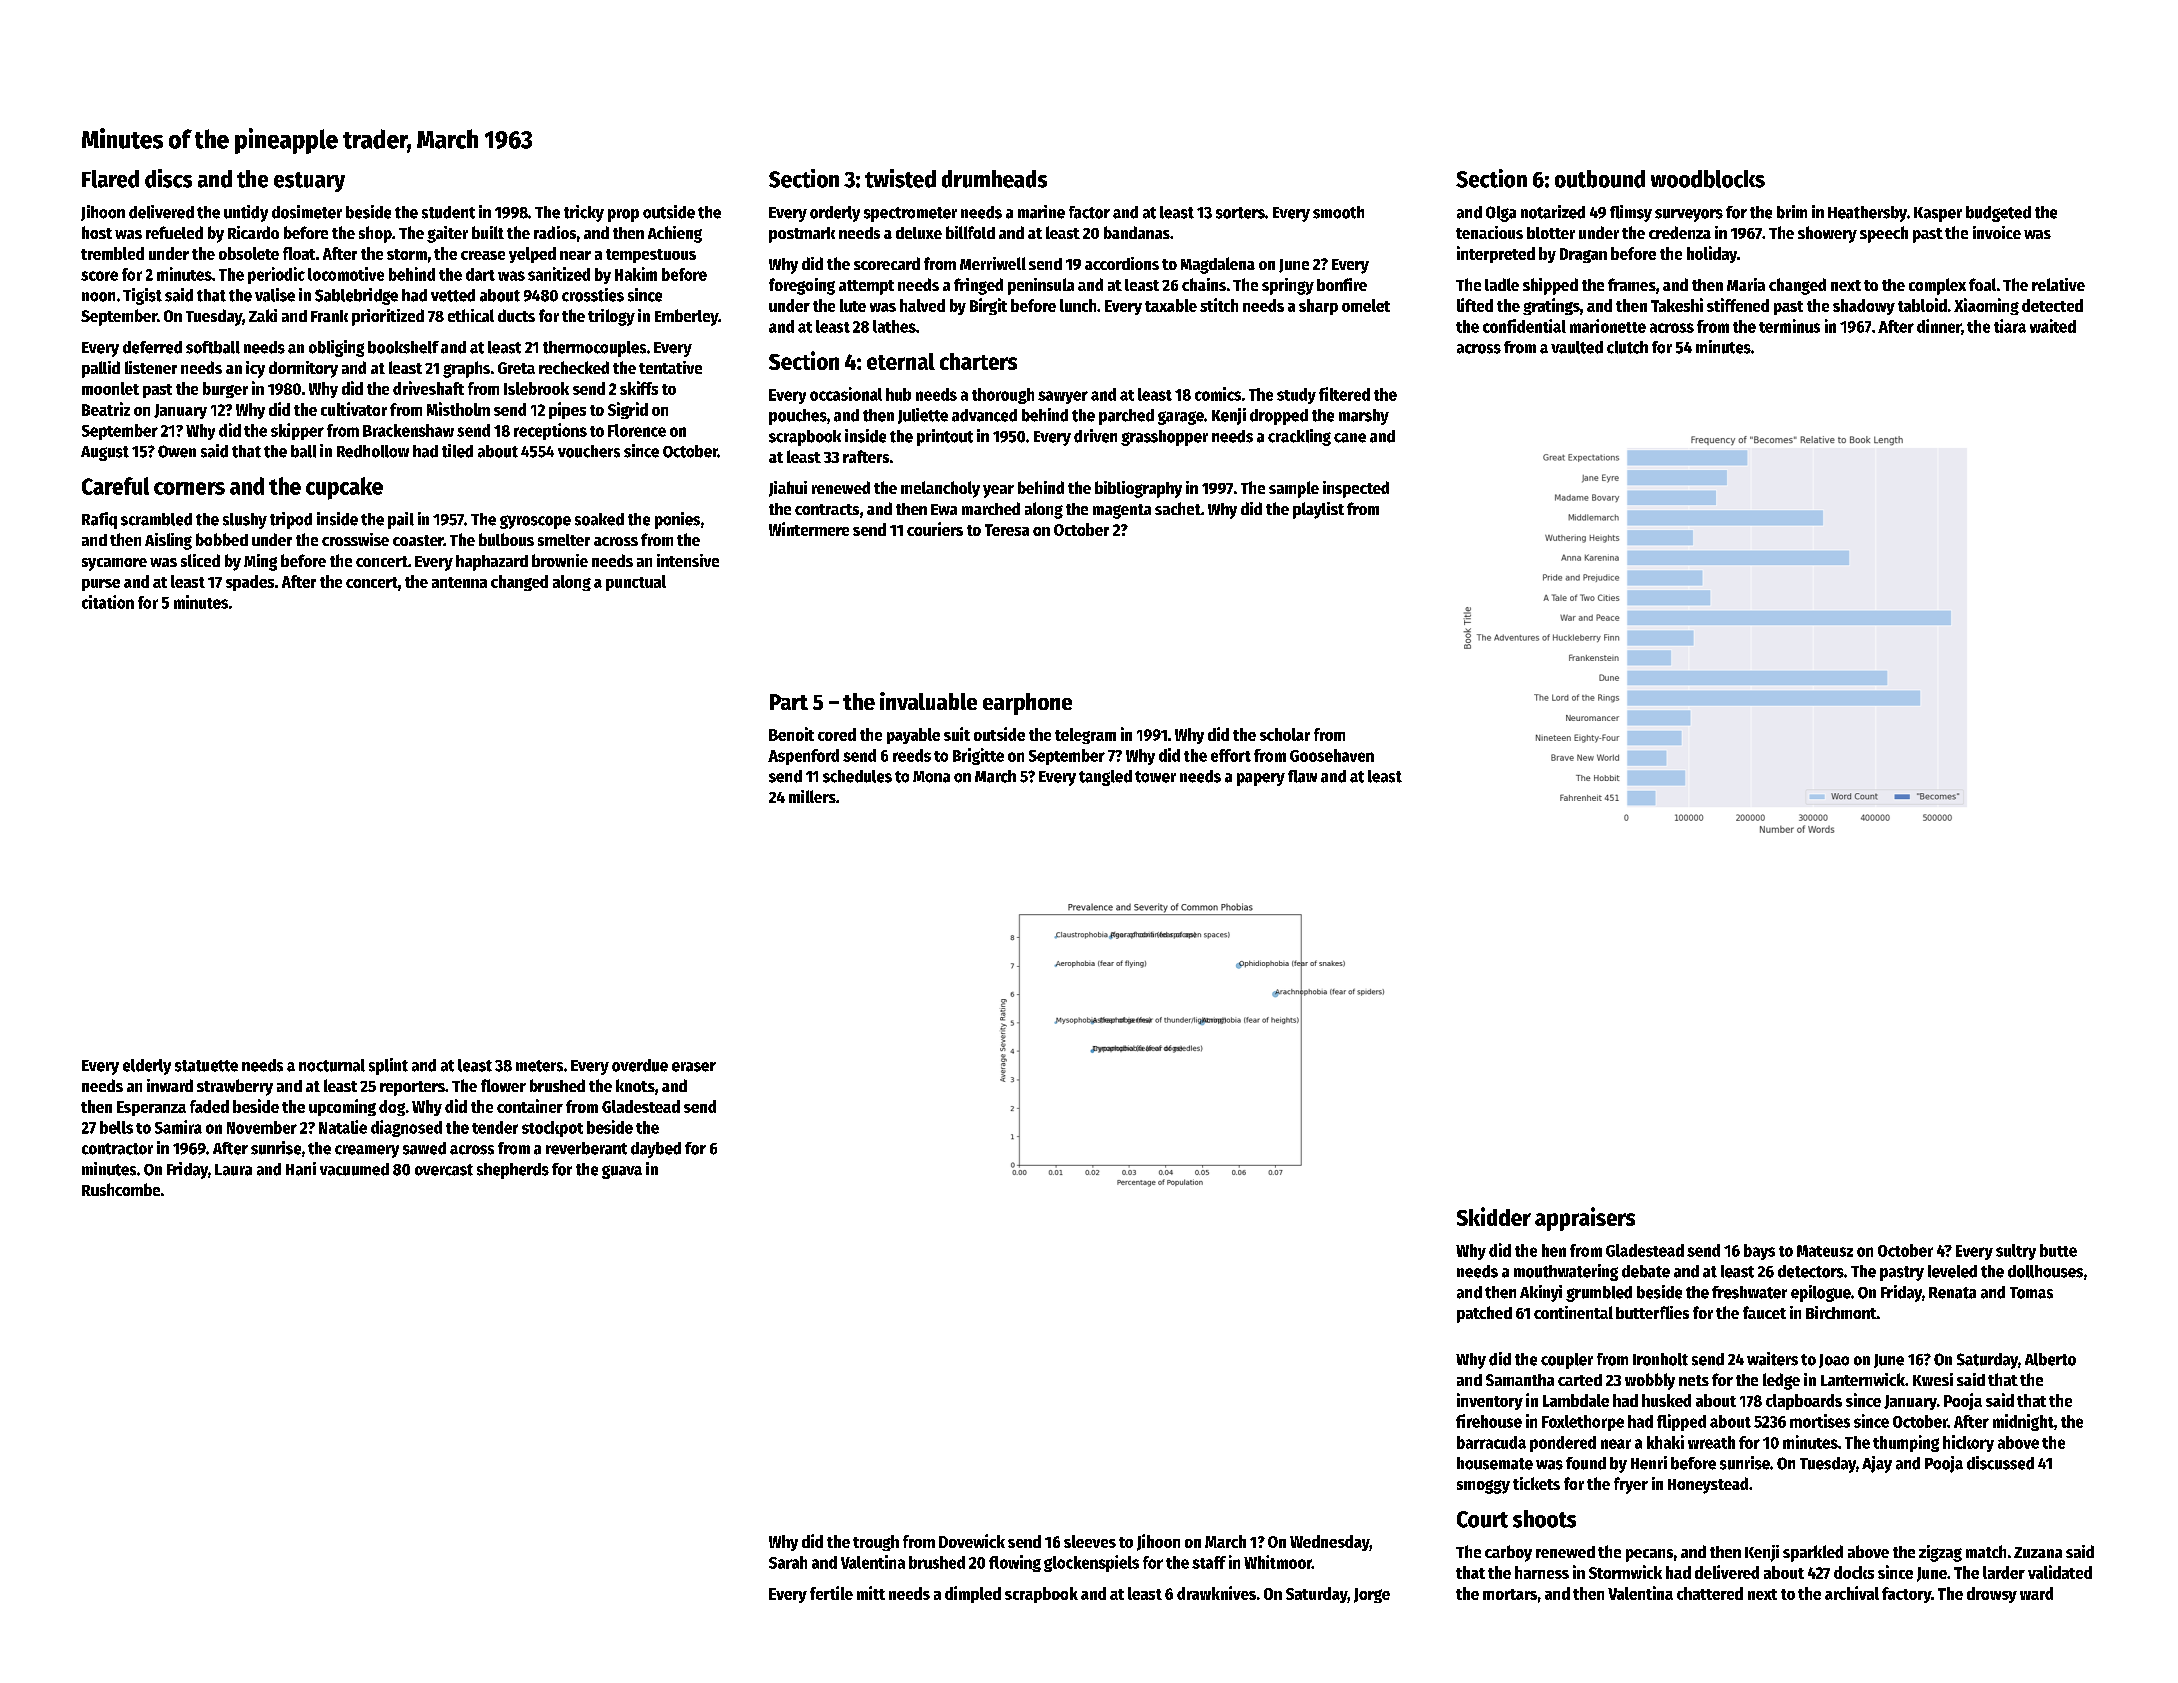  Describe the element at coordinates (1372, 1595) in the page. I see `Jorge` at that location.
